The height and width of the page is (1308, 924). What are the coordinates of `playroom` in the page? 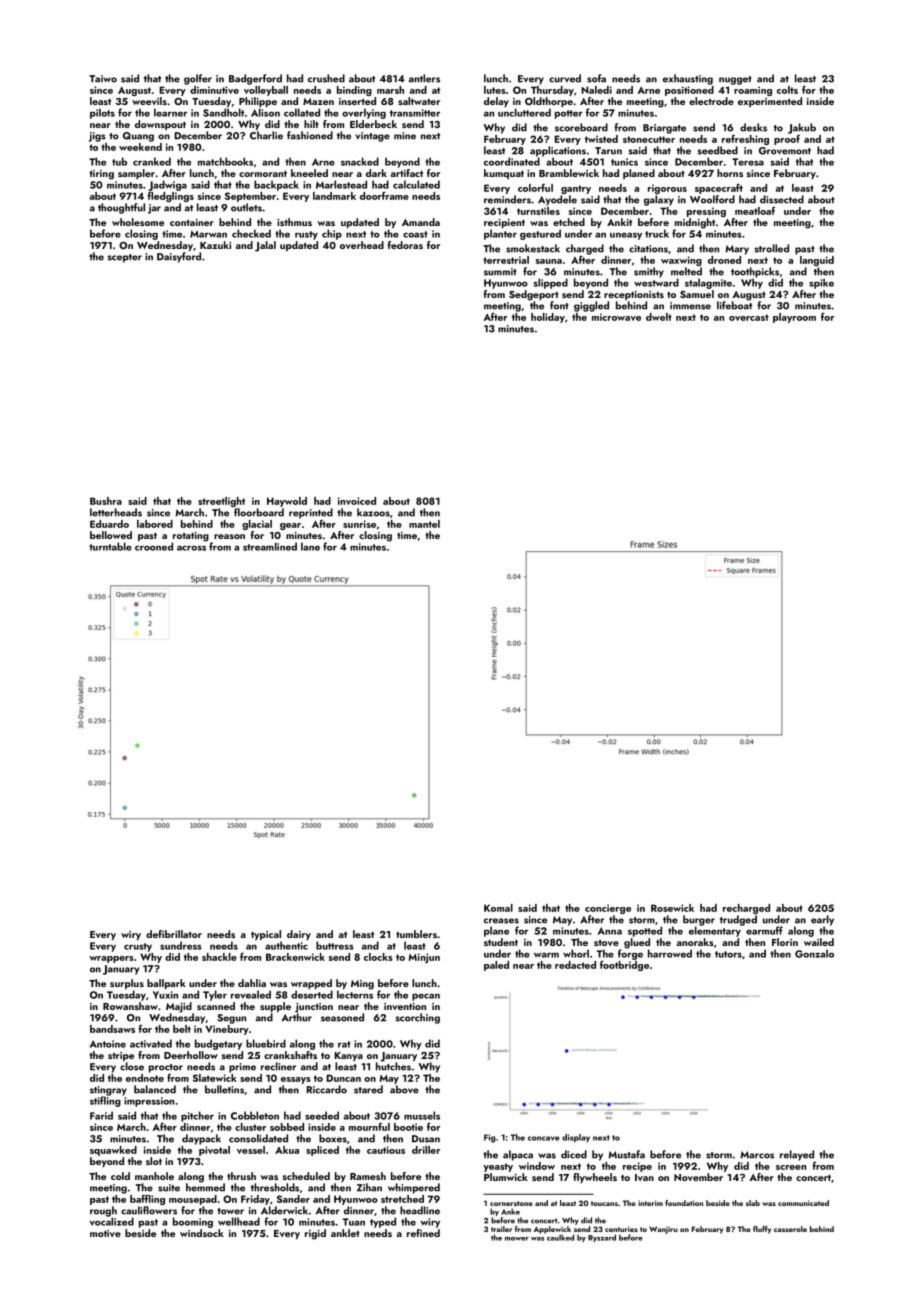 It's located at (794, 318).
